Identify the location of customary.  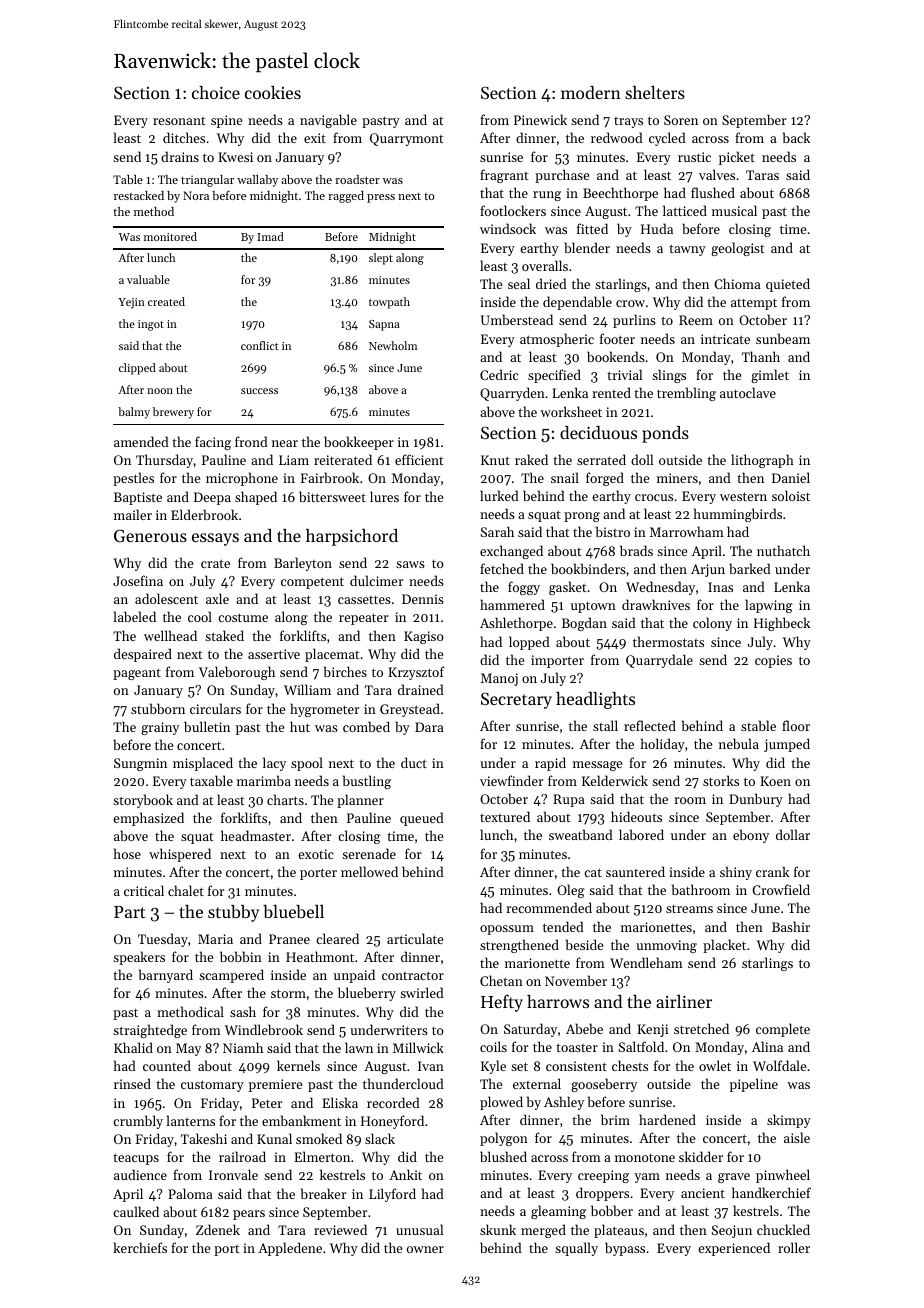
(212, 1086).
